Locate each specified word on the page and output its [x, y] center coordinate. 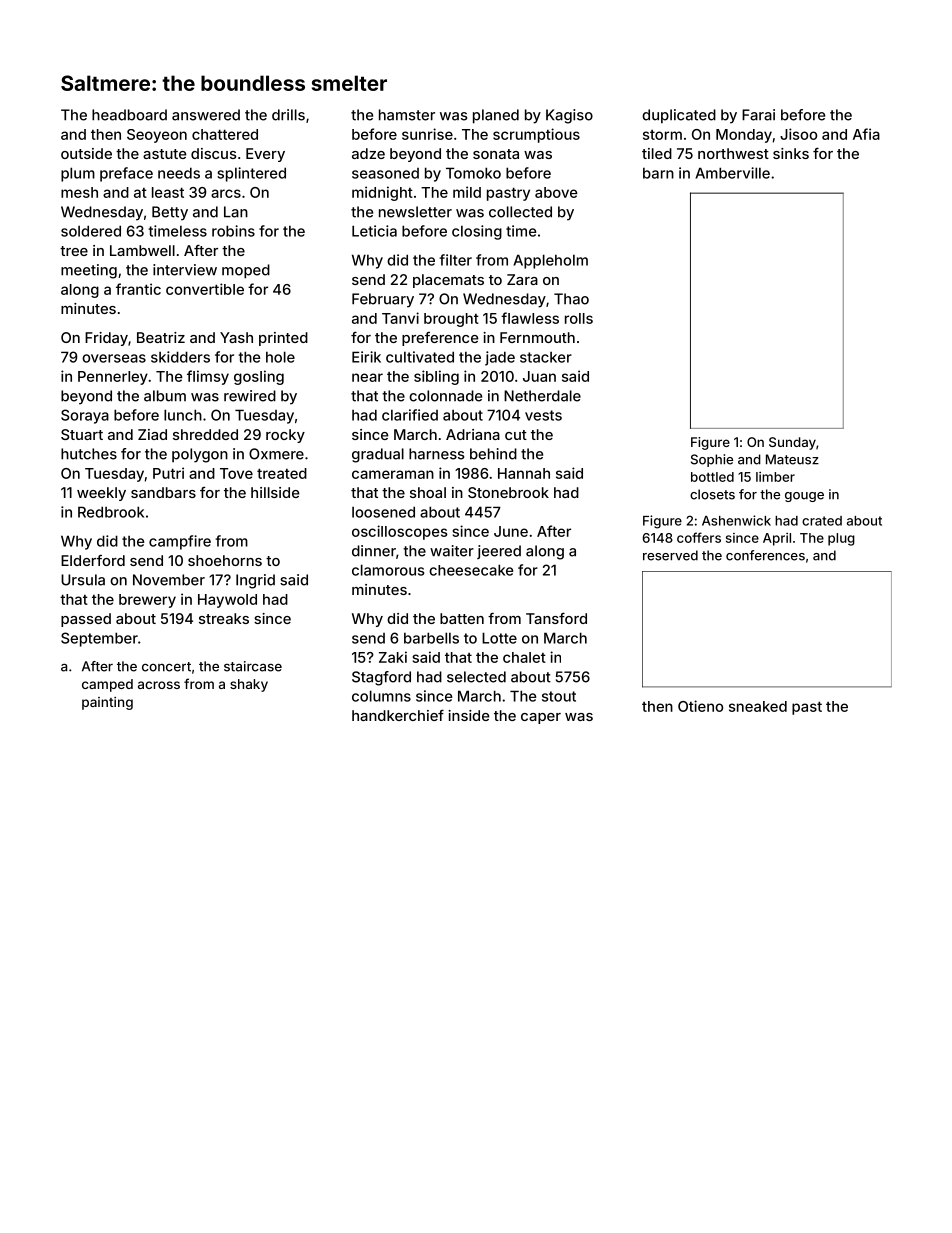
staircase [253, 666]
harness [436, 454]
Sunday [792, 443]
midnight [382, 193]
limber [775, 477]
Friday [106, 339]
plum [78, 174]
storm [662, 135]
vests [543, 415]
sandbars [163, 492]
